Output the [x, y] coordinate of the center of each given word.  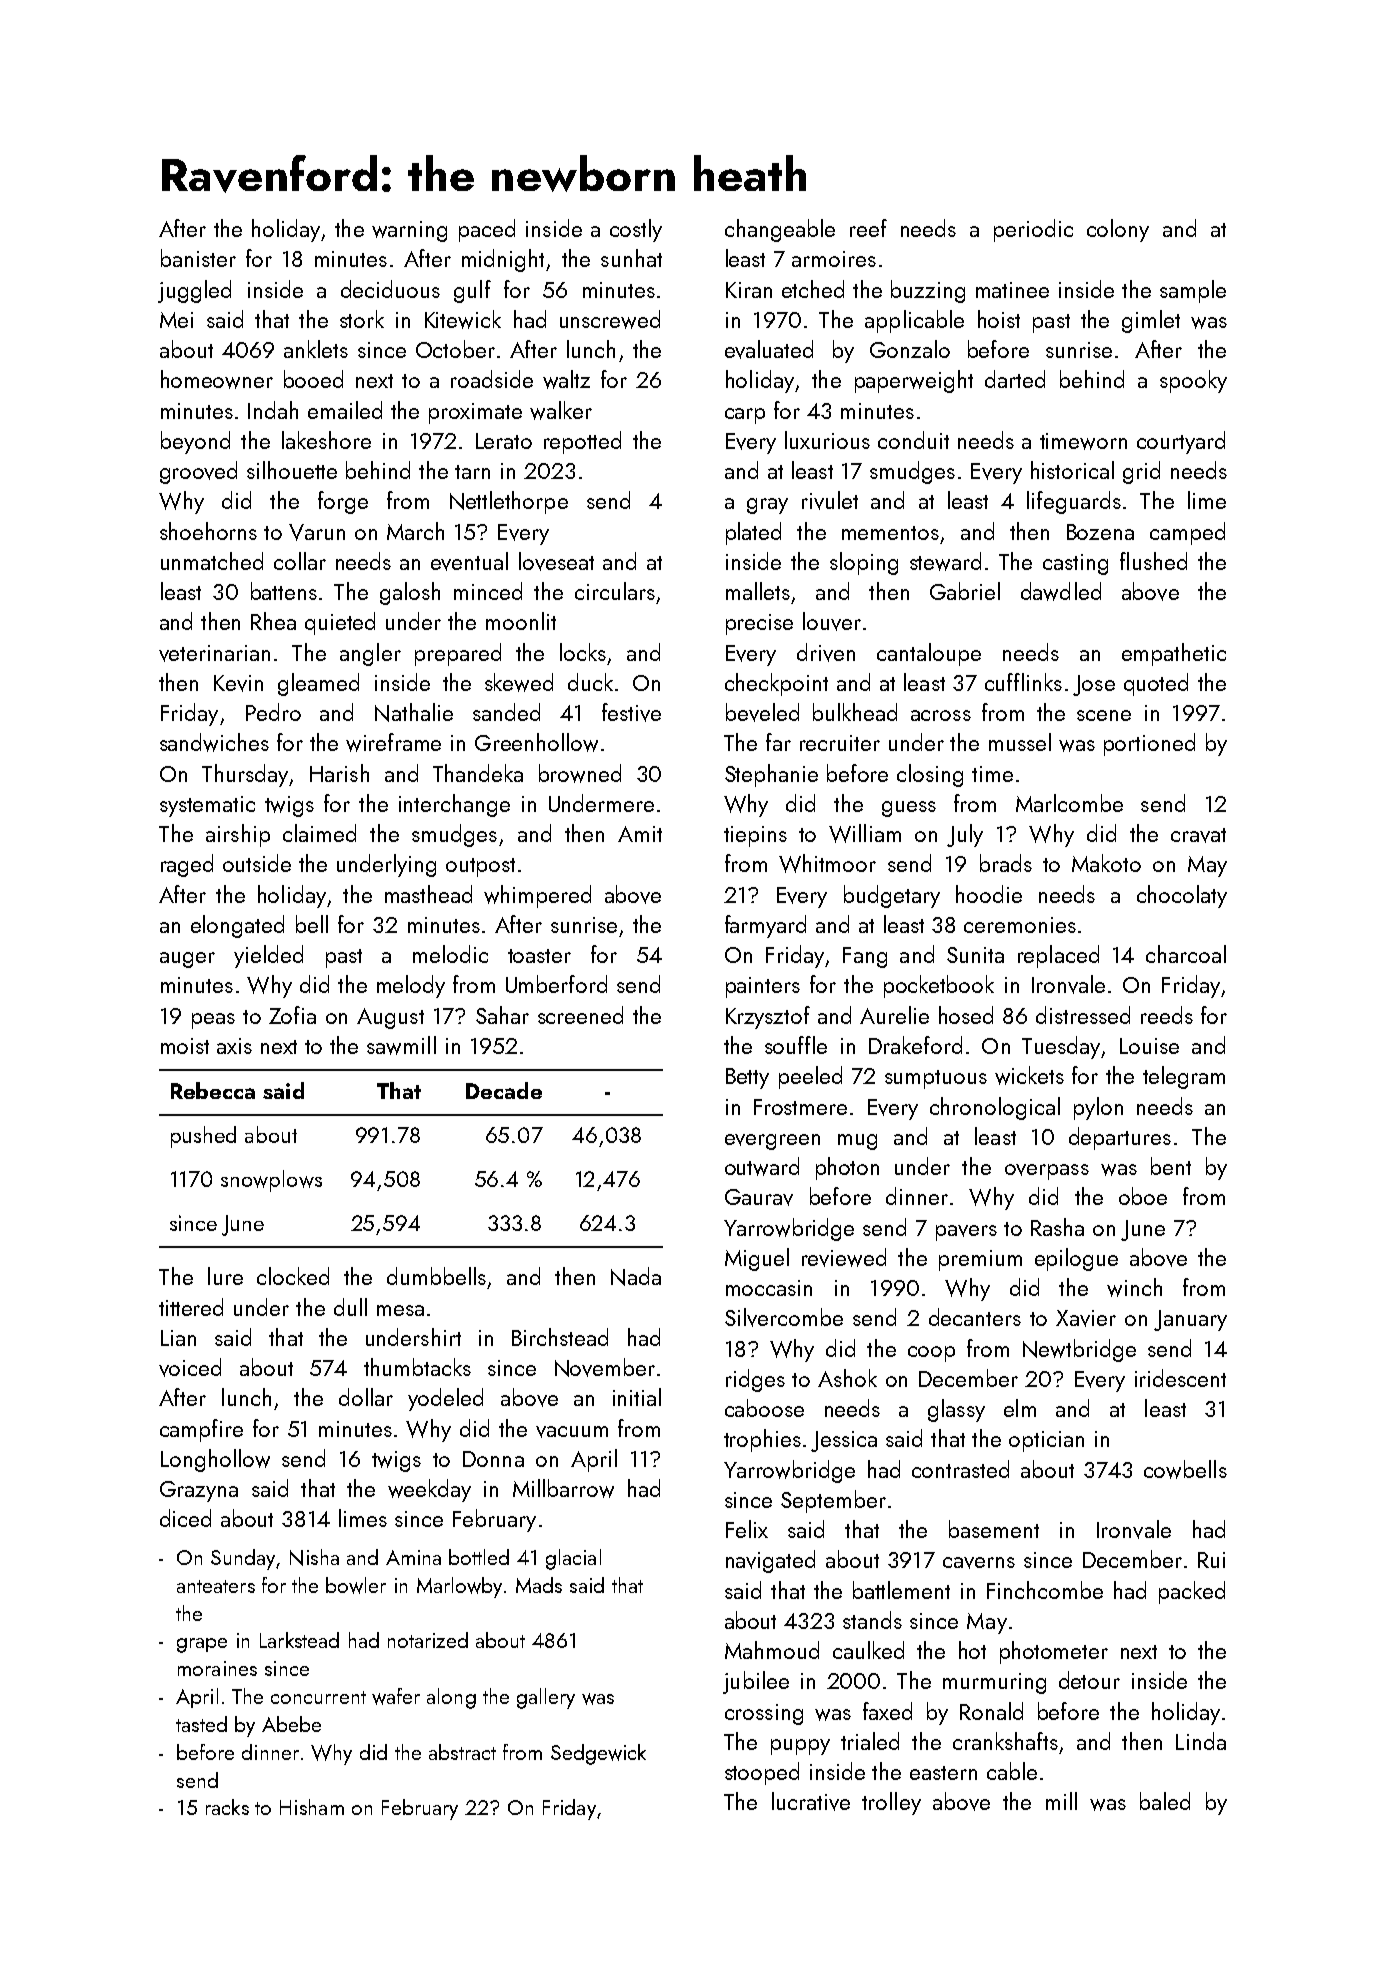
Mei [176, 320]
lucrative [811, 1801]
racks [227, 1807]
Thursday [245, 775]
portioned [1149, 744]
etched [813, 289]
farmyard [765, 926]
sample [1193, 291]
